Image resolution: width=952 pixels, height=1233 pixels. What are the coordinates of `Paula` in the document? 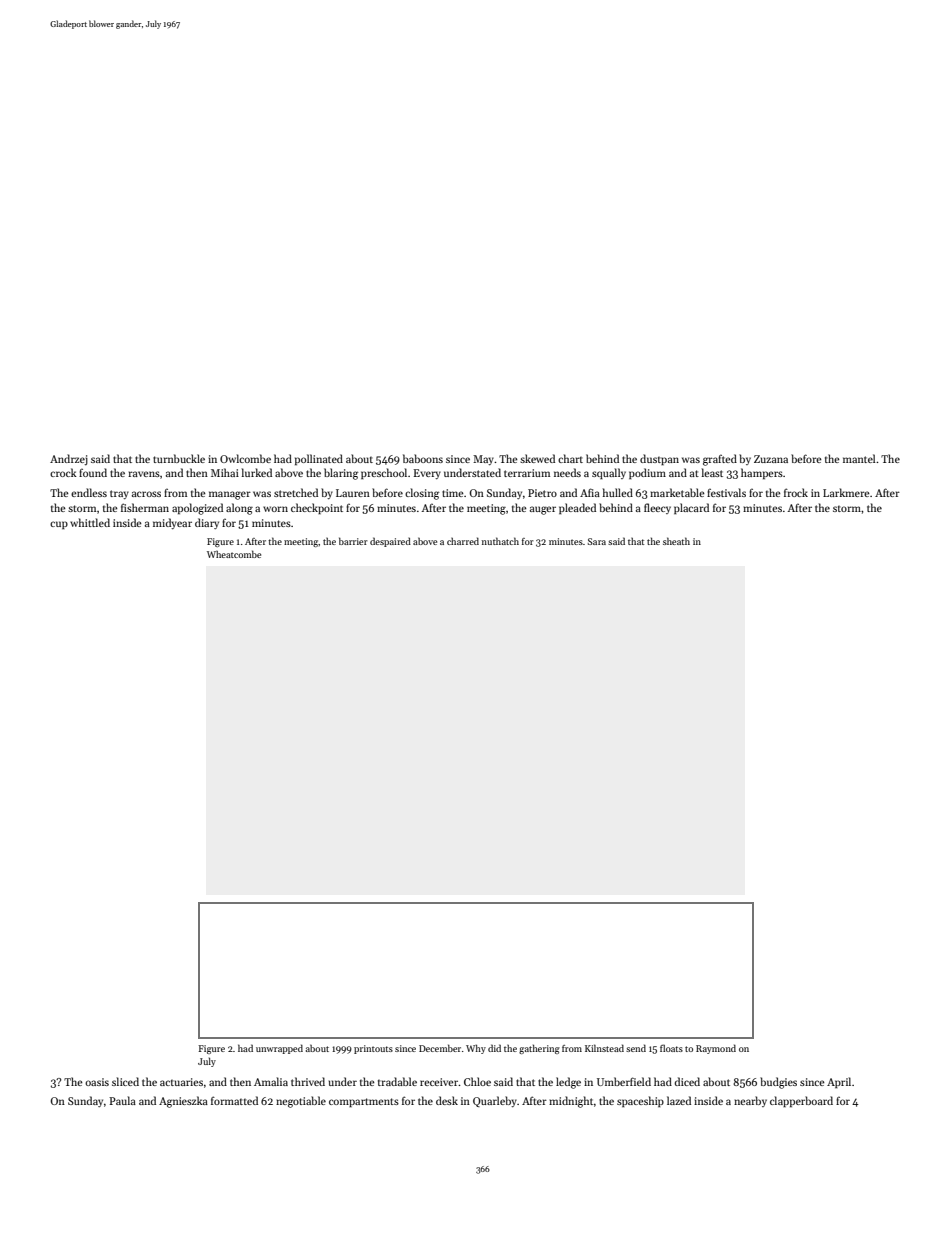 It's located at (122, 1100).
